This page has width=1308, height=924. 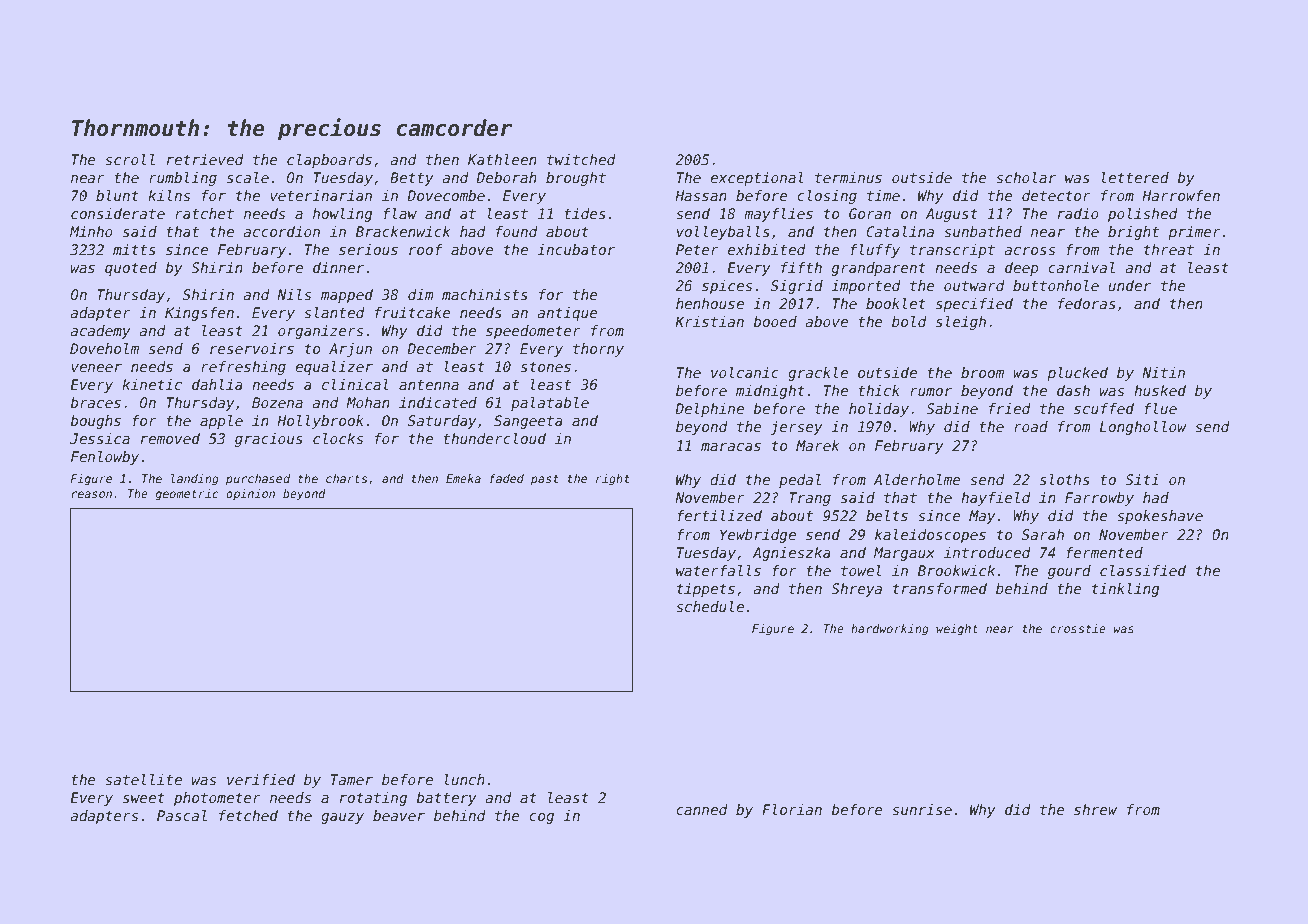 What do you see at coordinates (957, 630) in the page?
I see `weight` at bounding box center [957, 630].
